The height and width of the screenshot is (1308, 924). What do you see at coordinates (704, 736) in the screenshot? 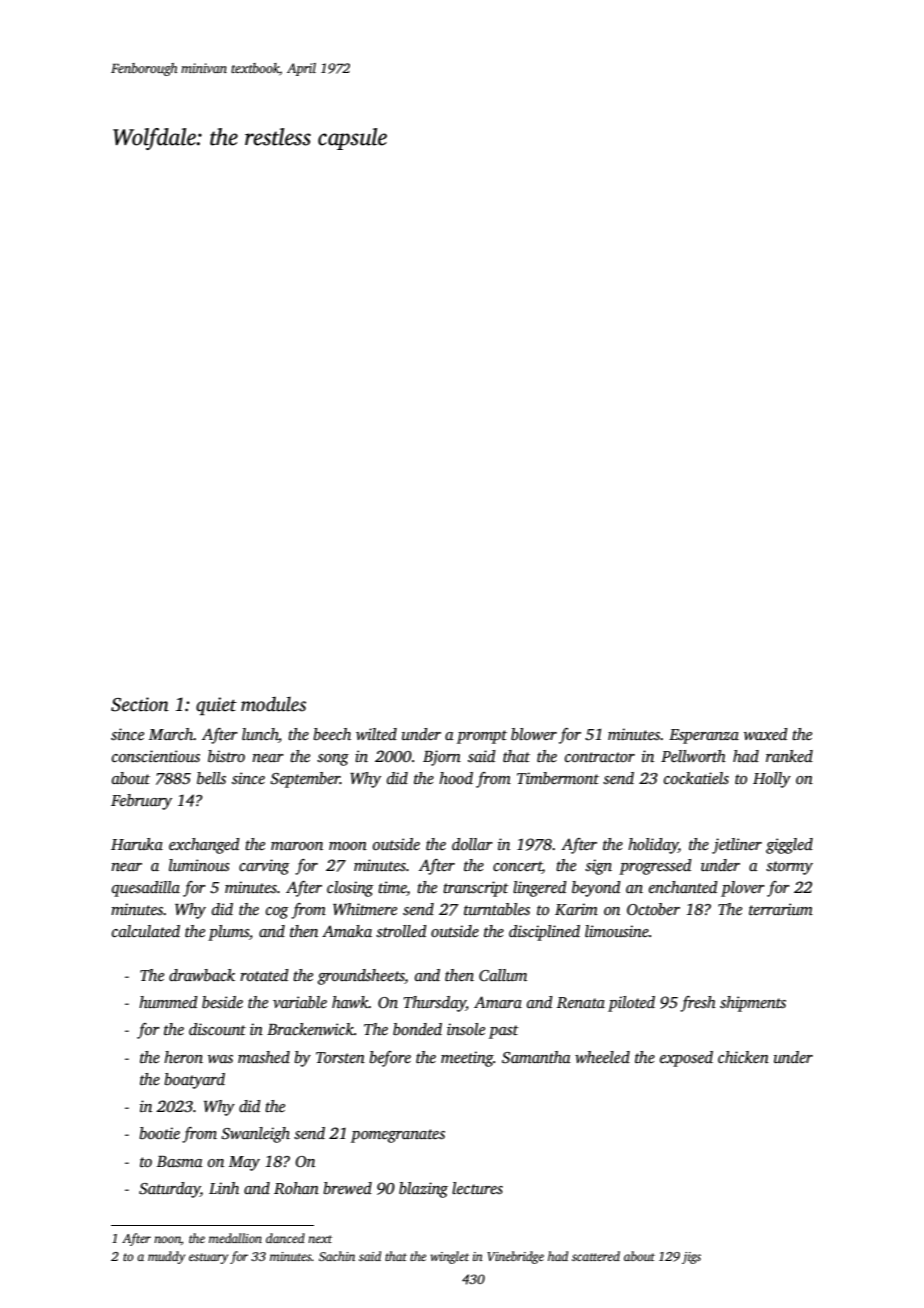
I see `Esperanza` at bounding box center [704, 736].
